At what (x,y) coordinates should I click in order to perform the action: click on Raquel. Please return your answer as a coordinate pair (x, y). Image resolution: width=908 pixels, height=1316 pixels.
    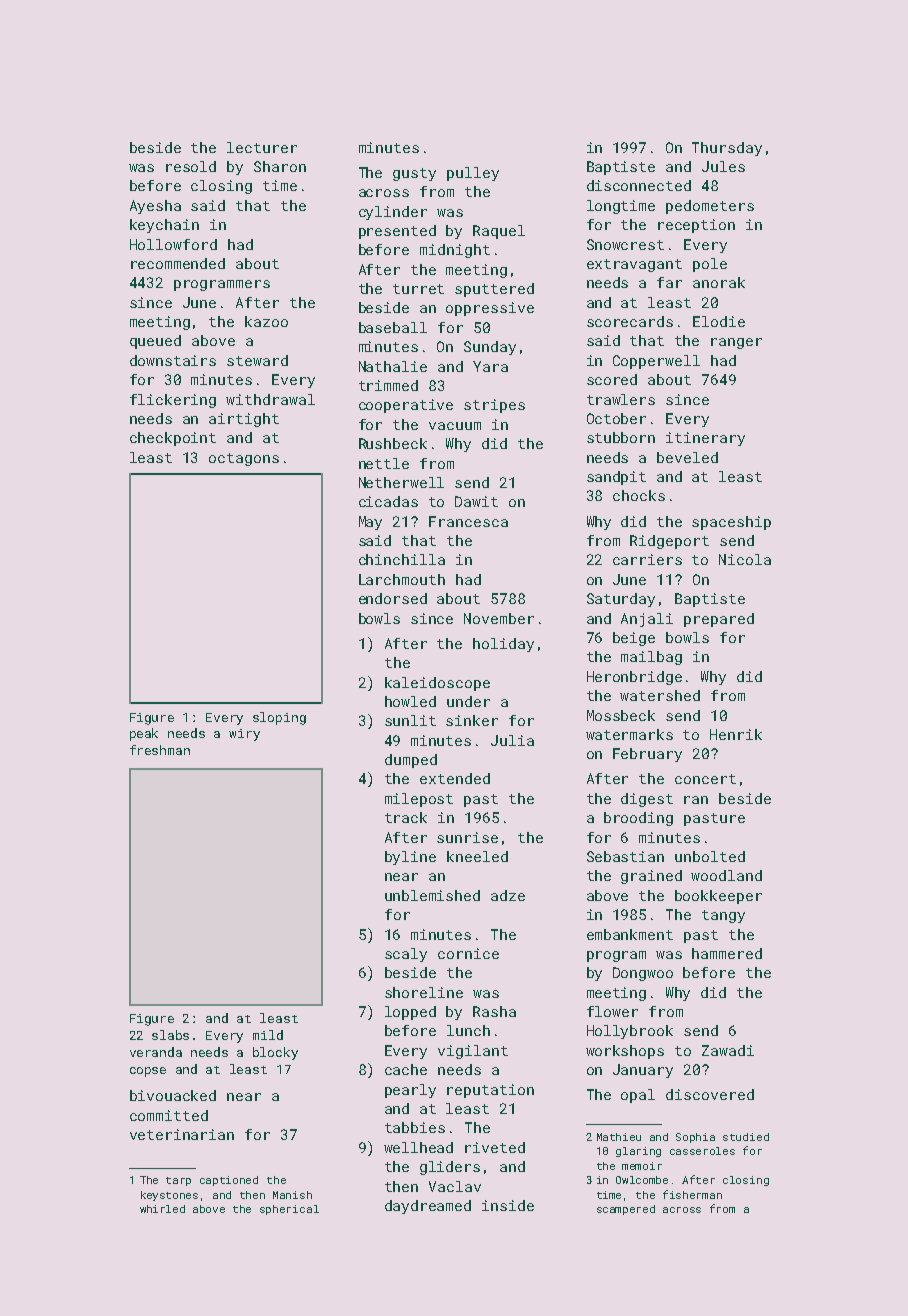
    Looking at the image, I should click on (499, 232).
